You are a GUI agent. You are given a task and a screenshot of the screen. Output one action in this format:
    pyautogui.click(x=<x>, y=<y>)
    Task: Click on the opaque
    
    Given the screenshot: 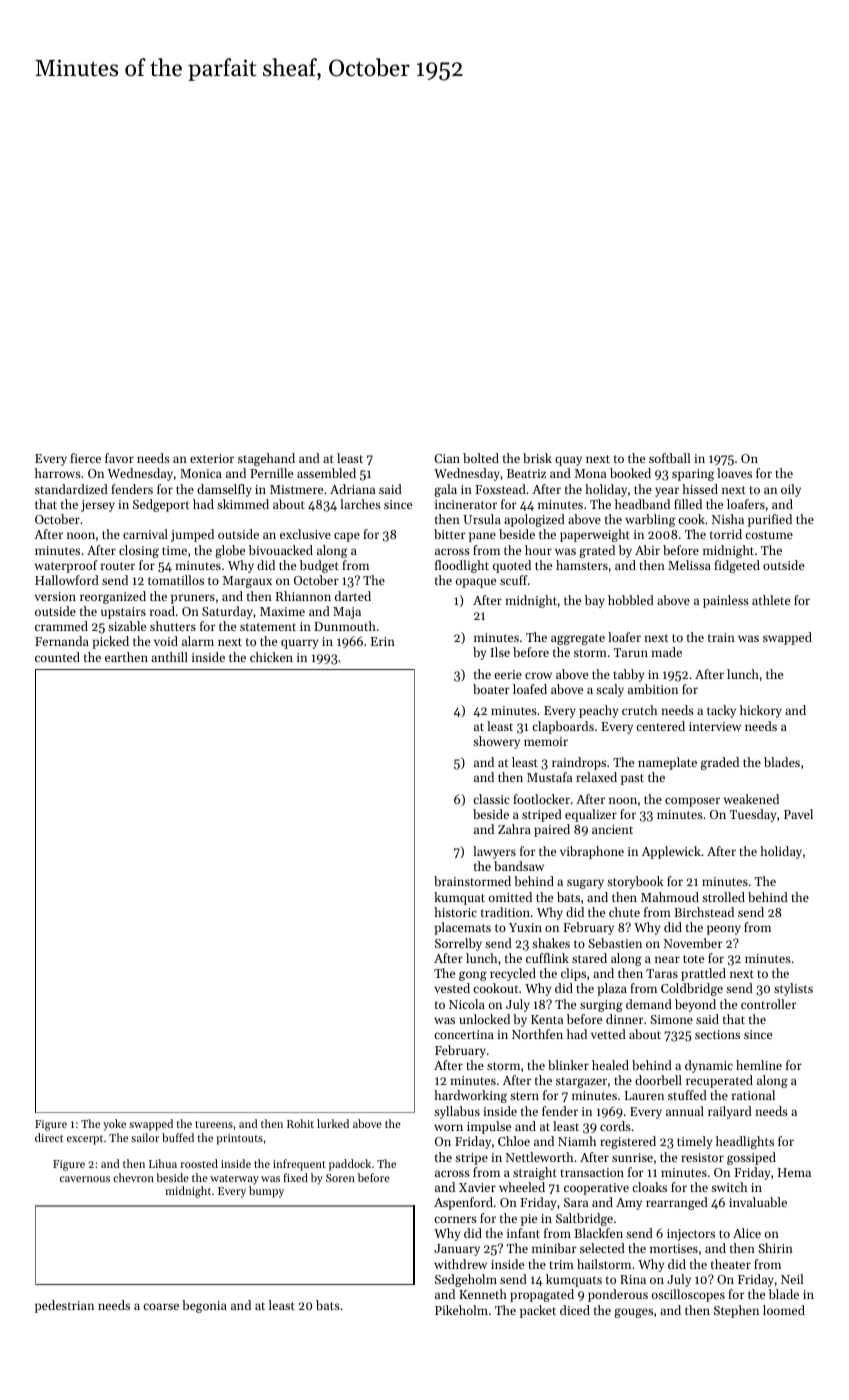 What is the action you would take?
    pyautogui.click(x=476, y=583)
